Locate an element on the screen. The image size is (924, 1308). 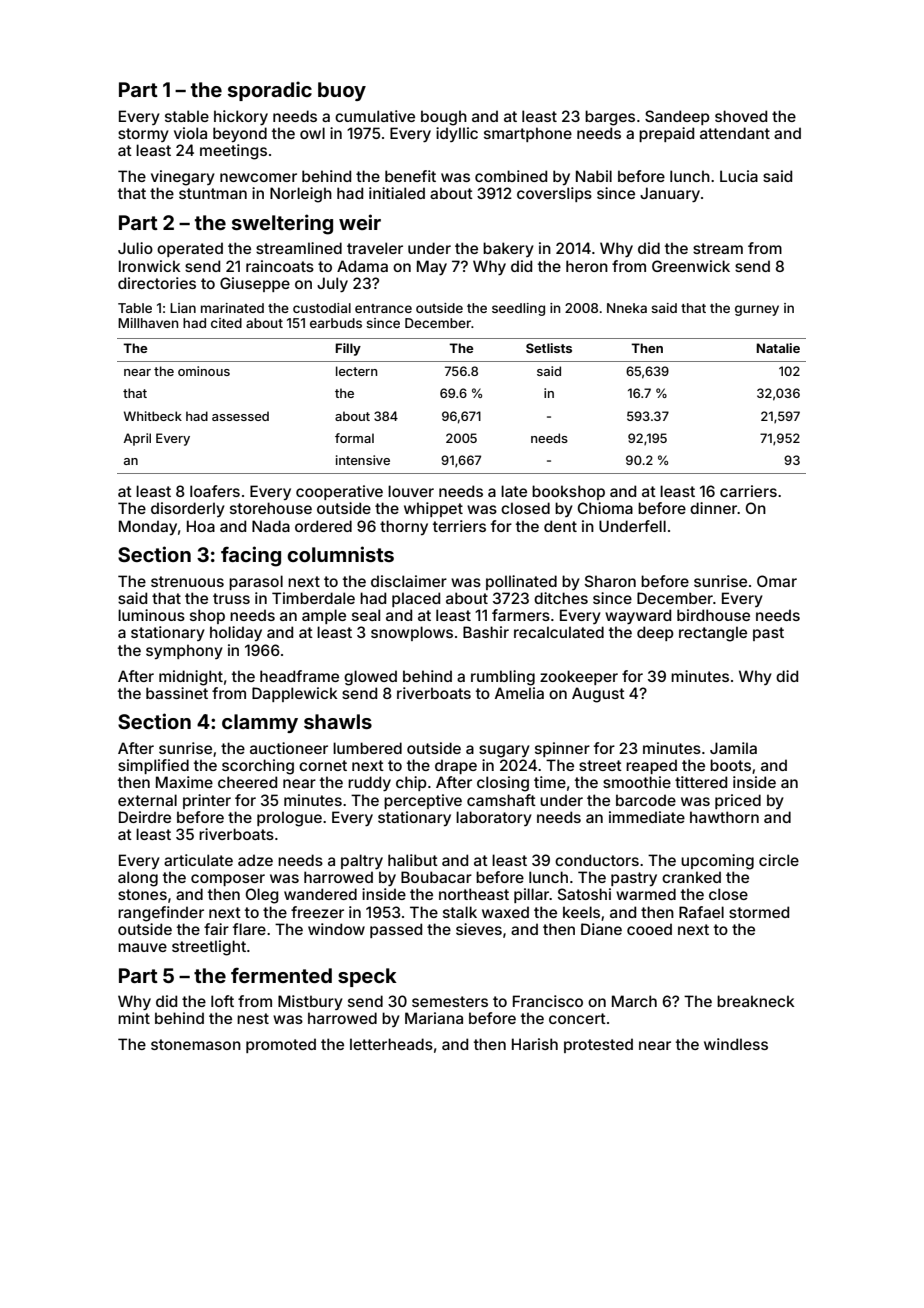
loafers is located at coordinates (215, 491).
